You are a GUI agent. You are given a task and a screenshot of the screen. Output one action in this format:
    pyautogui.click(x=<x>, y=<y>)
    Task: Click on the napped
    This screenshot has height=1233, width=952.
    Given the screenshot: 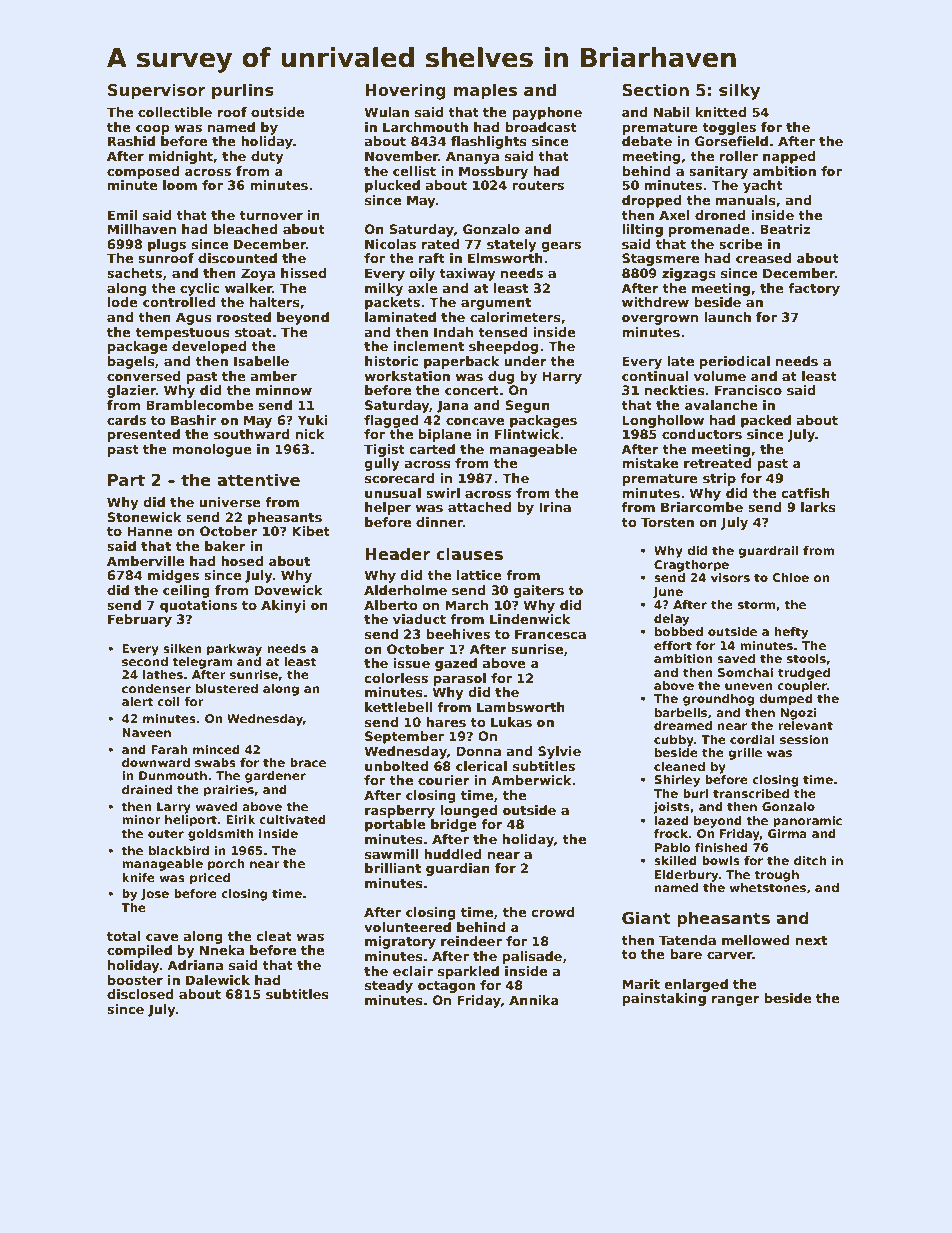 What is the action you would take?
    pyautogui.click(x=789, y=157)
